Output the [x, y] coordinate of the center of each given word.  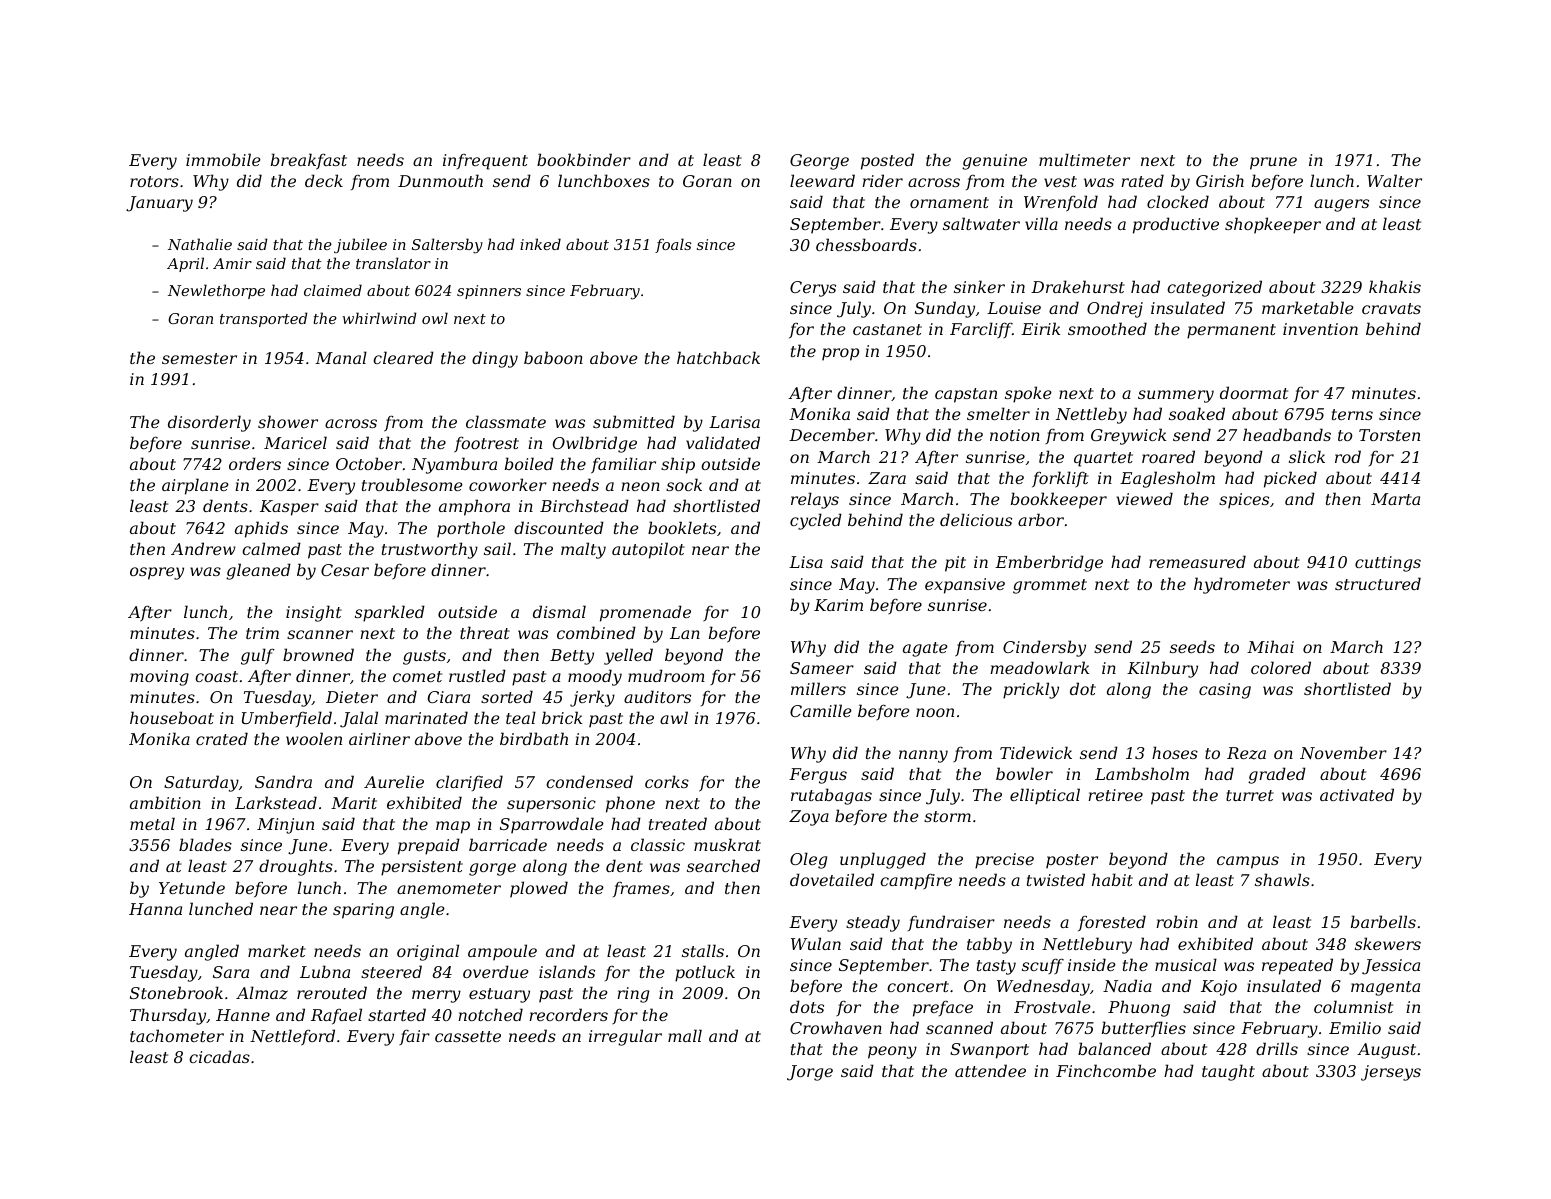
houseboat [172, 717]
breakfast [309, 161]
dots [807, 1006]
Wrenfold [1061, 203]
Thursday [168, 1016]
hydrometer [1242, 585]
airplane [195, 486]
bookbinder [584, 159]
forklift [1060, 479]
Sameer [822, 668]
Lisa [806, 562]
